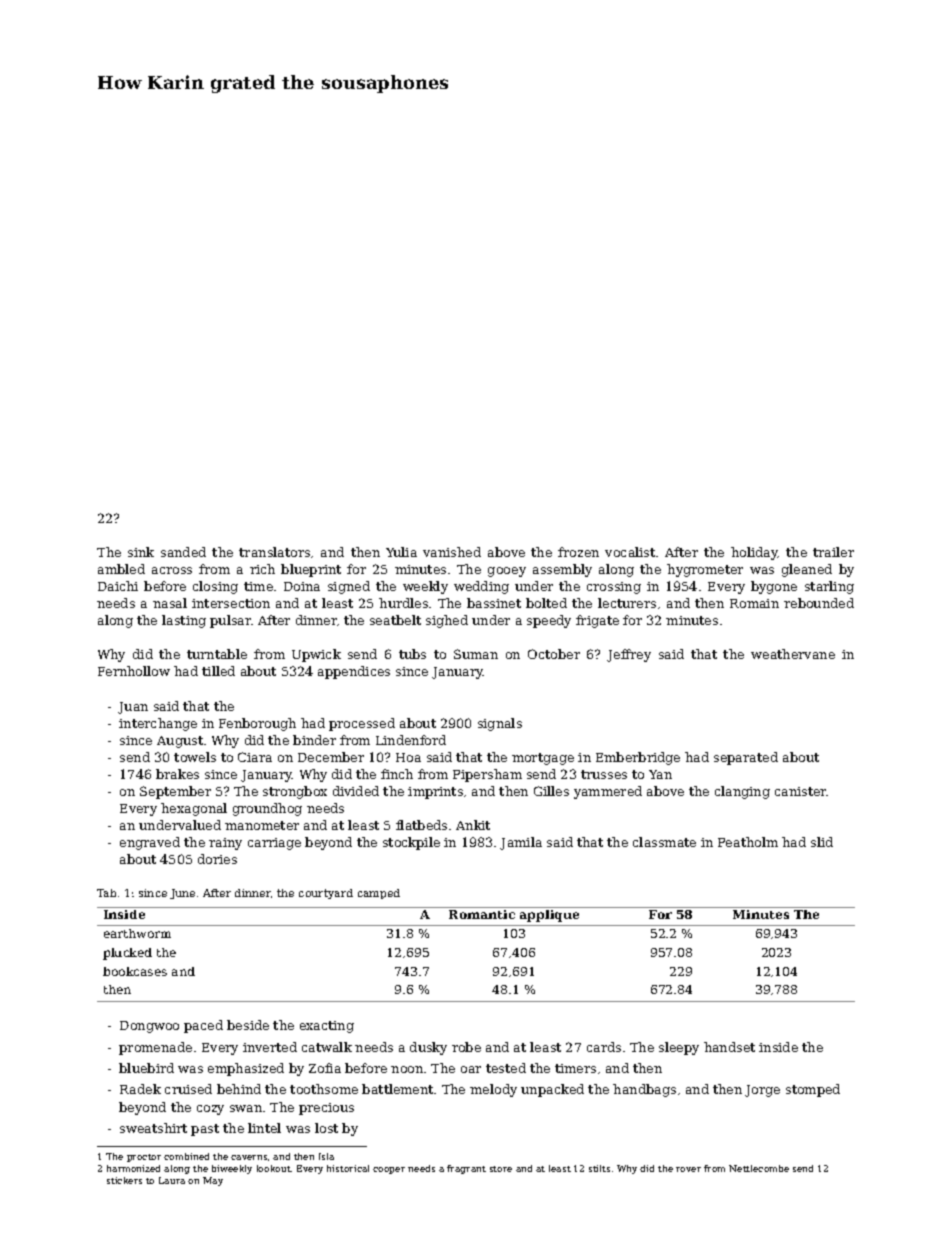 The image size is (952, 1233). What do you see at coordinates (554, 654) in the document?
I see `October` at bounding box center [554, 654].
